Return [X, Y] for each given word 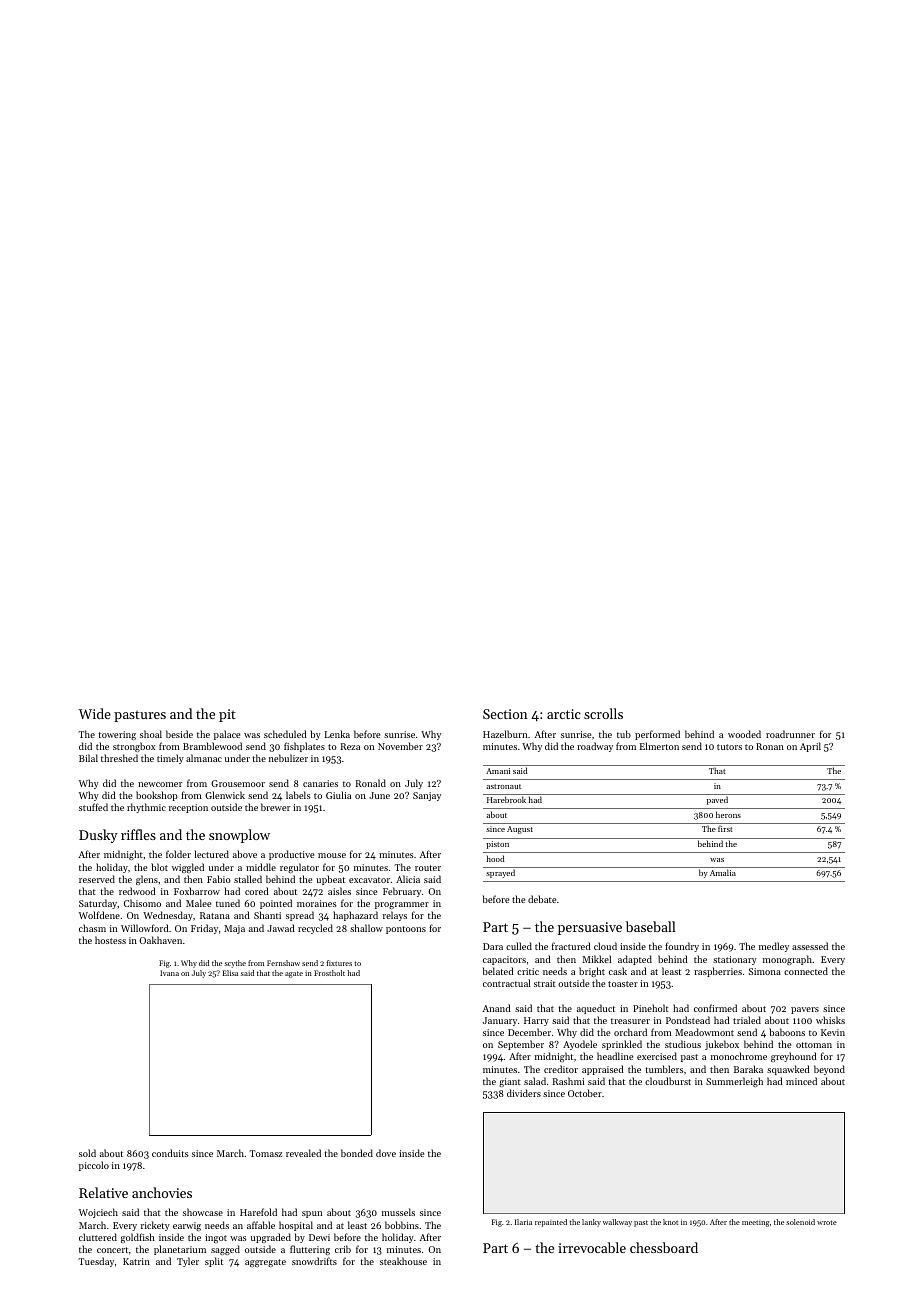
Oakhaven [160, 940]
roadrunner [790, 734]
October [585, 1093]
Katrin [136, 1261]
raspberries [718, 972]
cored [257, 891]
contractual [507, 983]
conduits [170, 1153]
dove [386, 1153]
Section [505, 714]
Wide [94, 713]
